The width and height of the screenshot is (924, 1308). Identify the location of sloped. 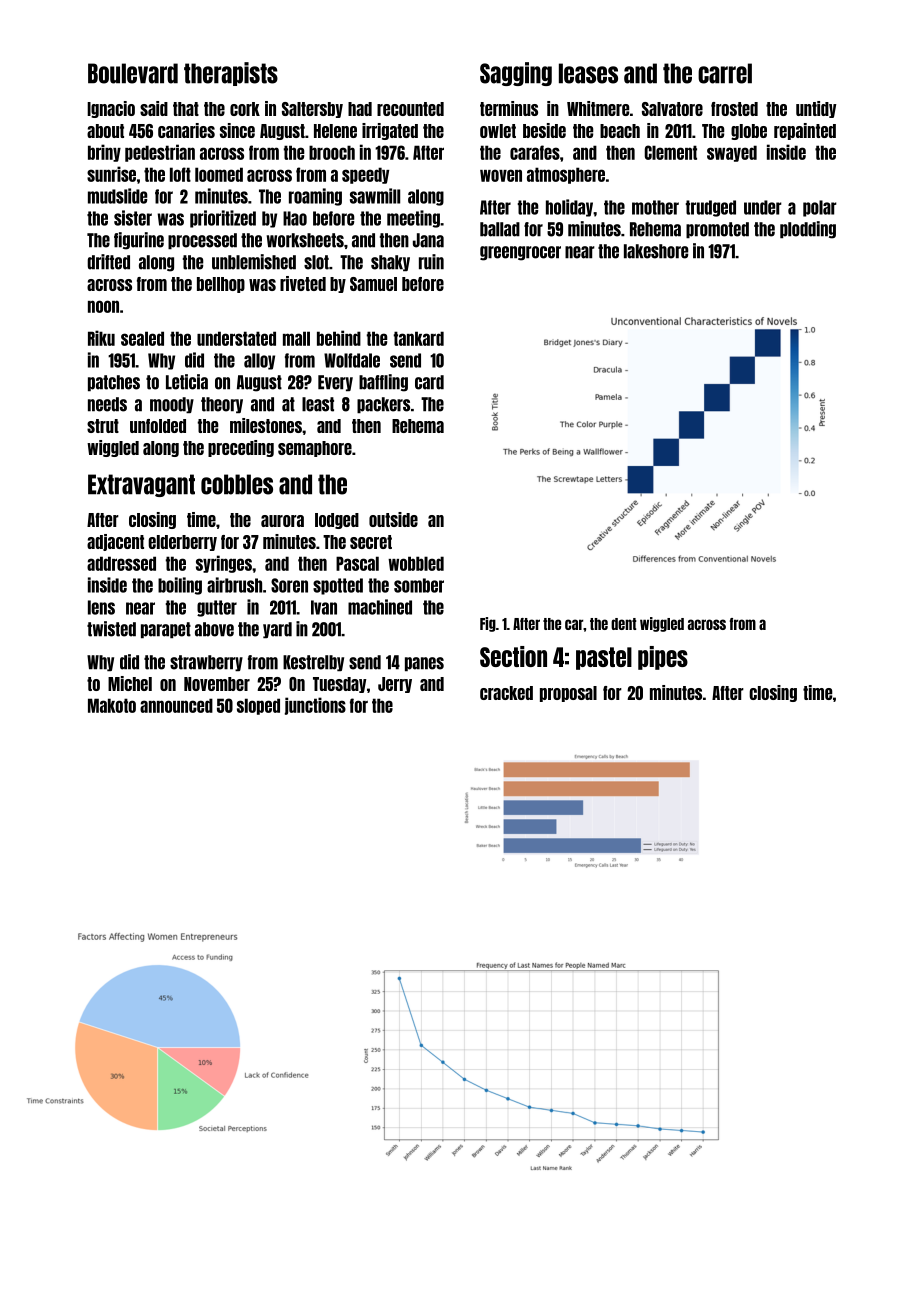
(258, 706).
